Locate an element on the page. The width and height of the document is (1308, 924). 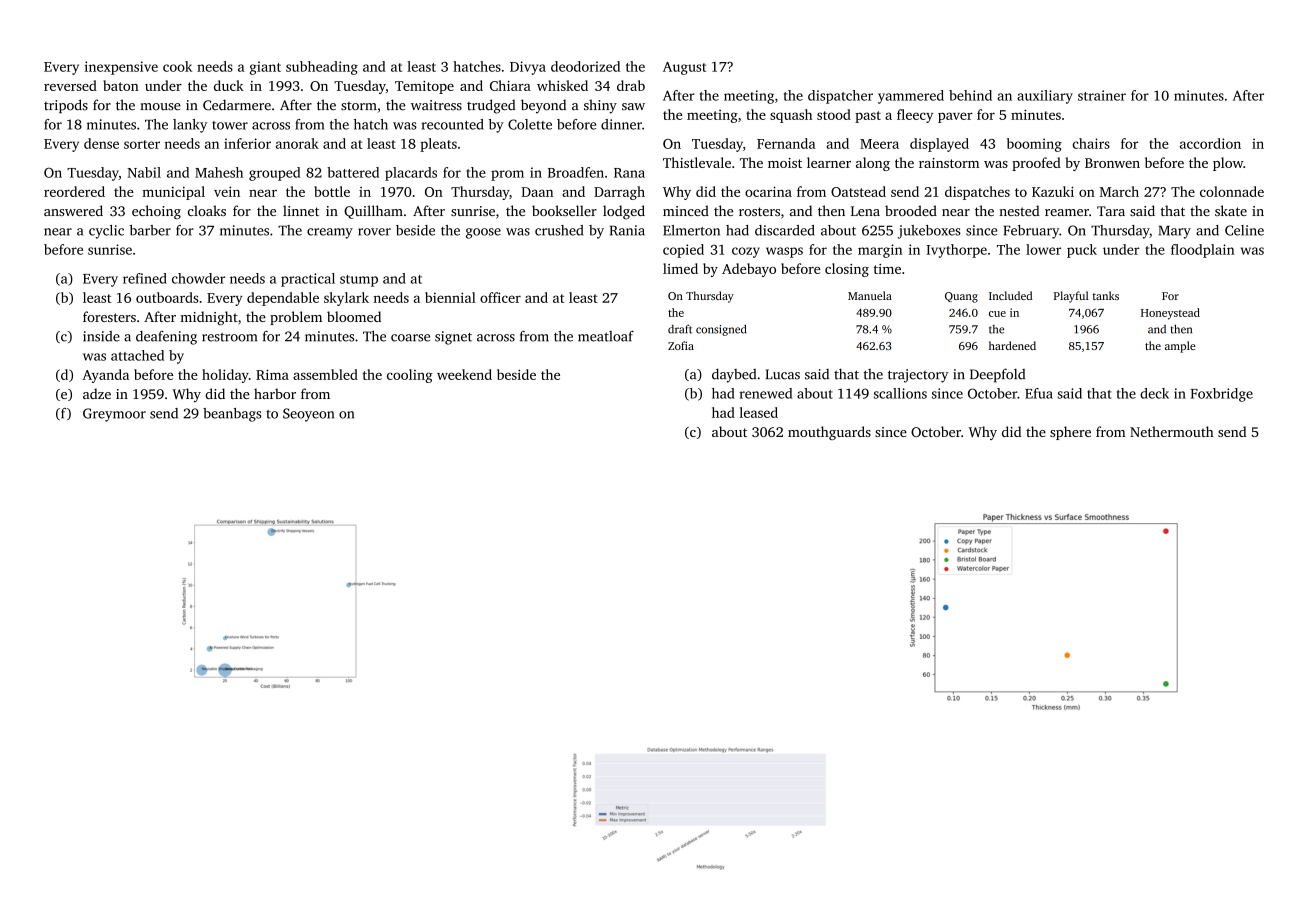
subheading is located at coordinates (322, 68).
